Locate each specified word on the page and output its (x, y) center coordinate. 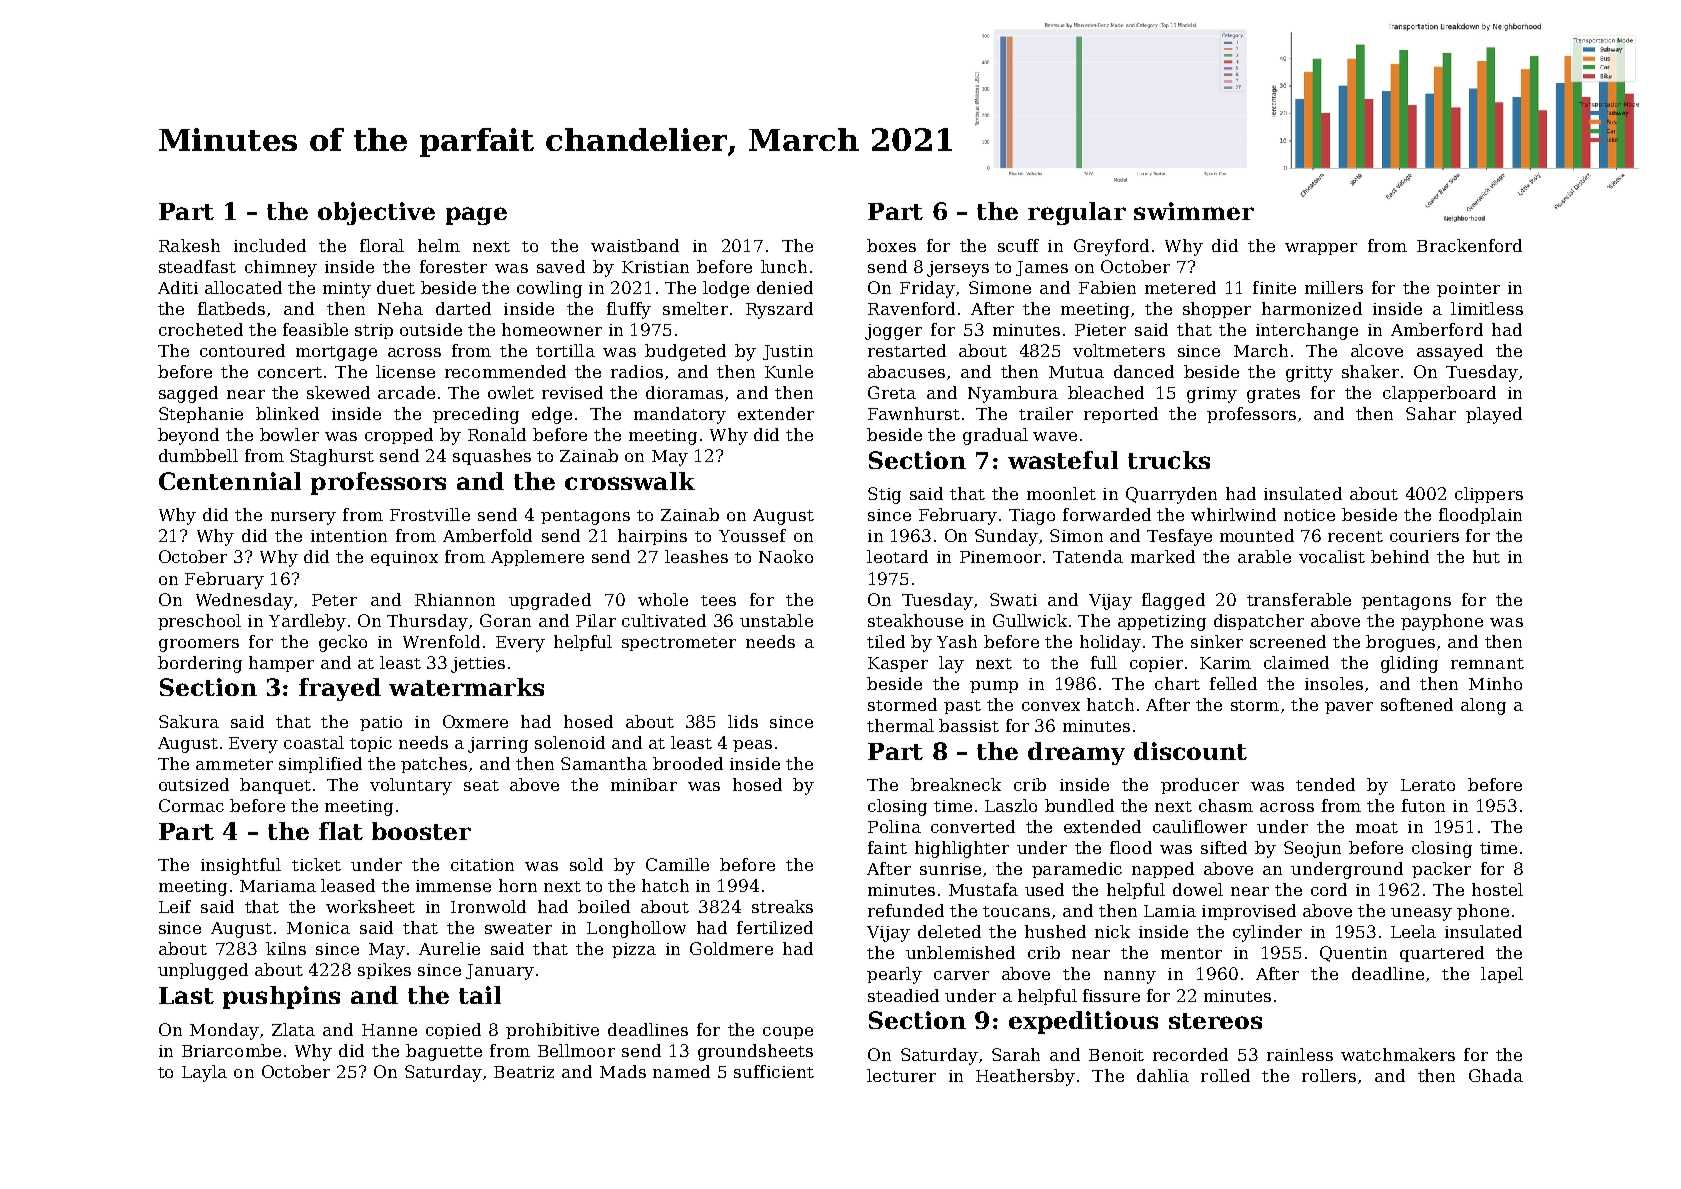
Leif (175, 906)
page (476, 216)
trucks (1169, 460)
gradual (995, 436)
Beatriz (524, 1072)
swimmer (1194, 211)
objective (376, 213)
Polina (894, 826)
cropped (399, 436)
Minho (1495, 683)
